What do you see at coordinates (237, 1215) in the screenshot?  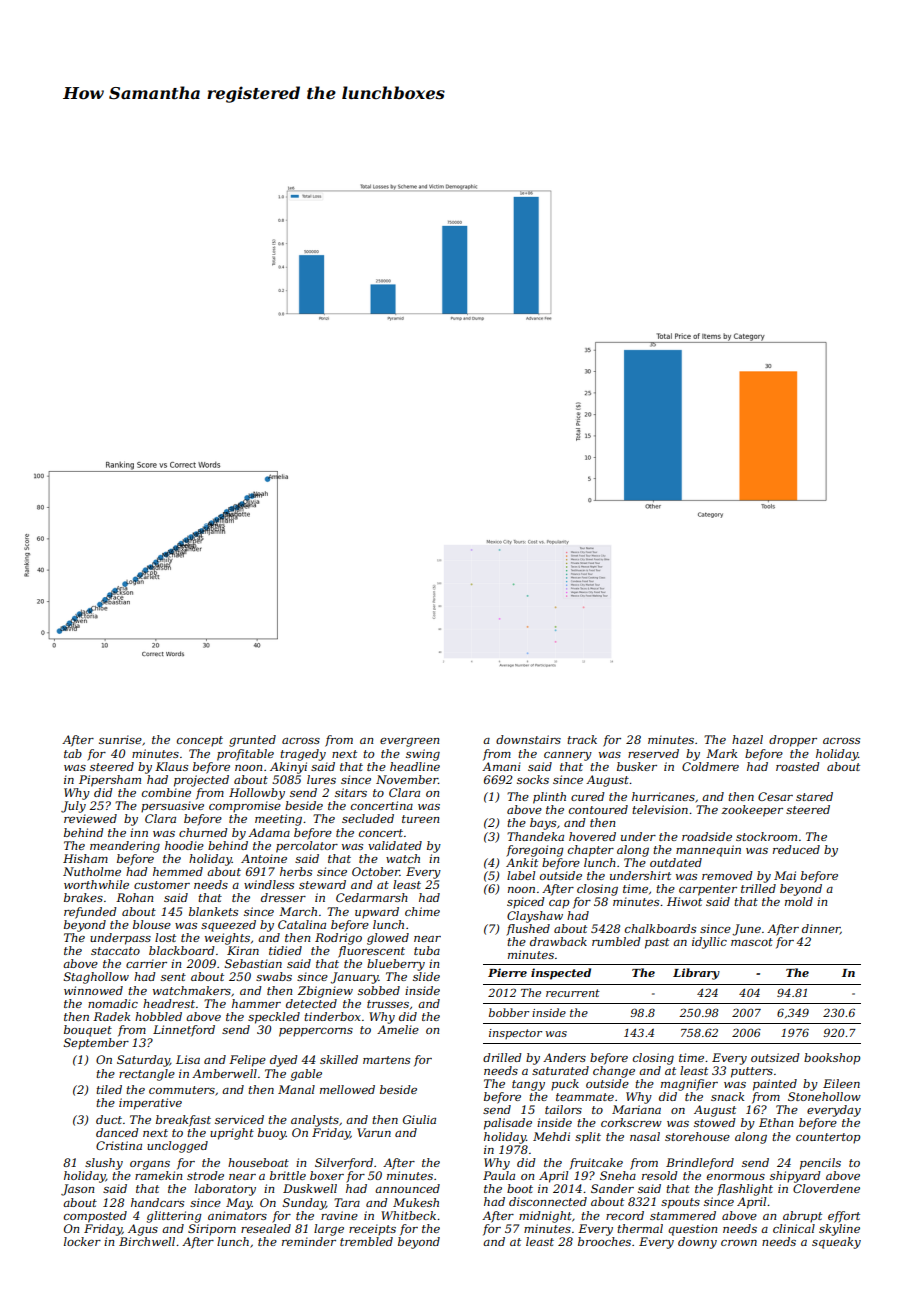 I see `animators` at bounding box center [237, 1215].
